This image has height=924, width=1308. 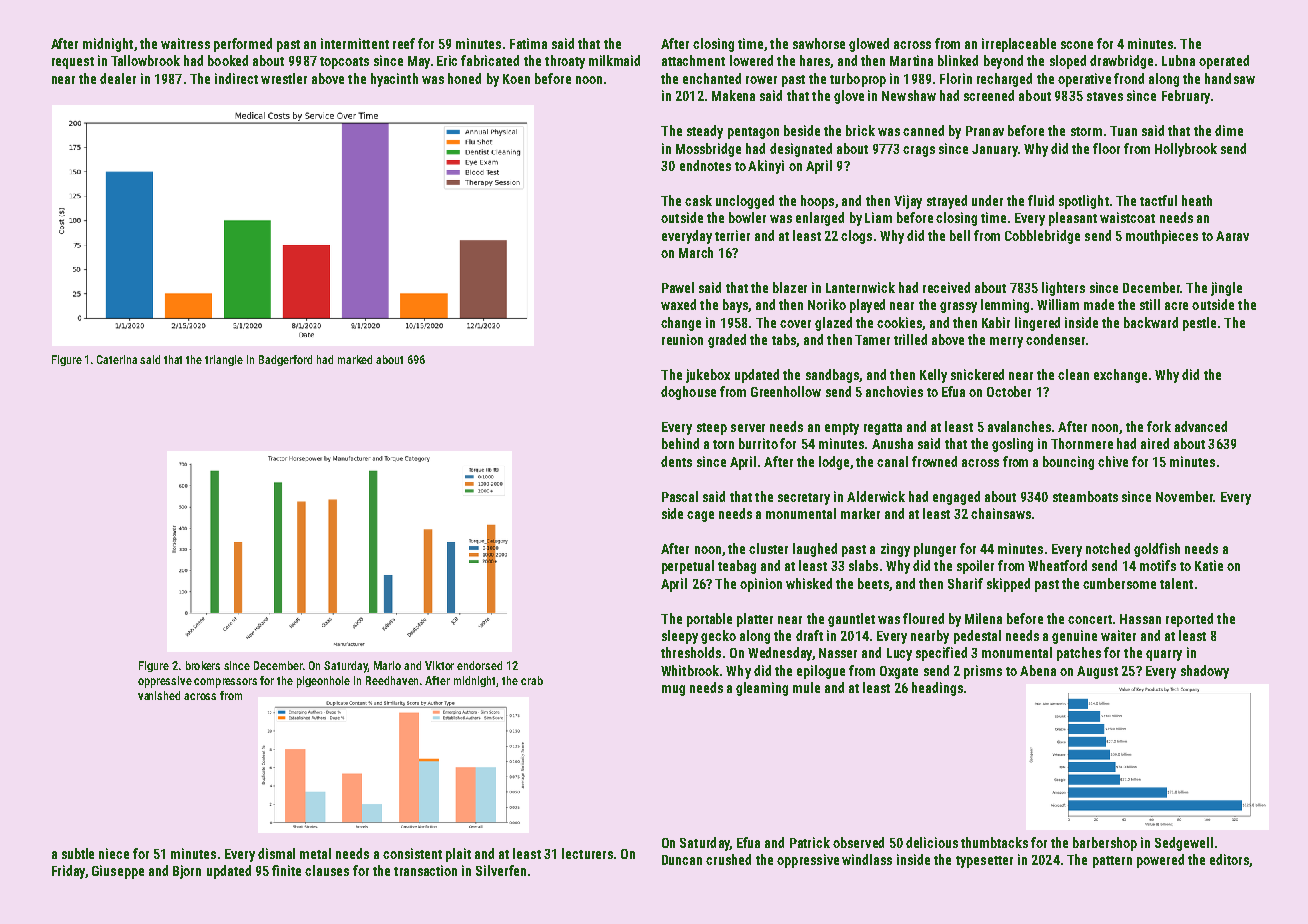 I want to click on mug, so click(x=673, y=690).
